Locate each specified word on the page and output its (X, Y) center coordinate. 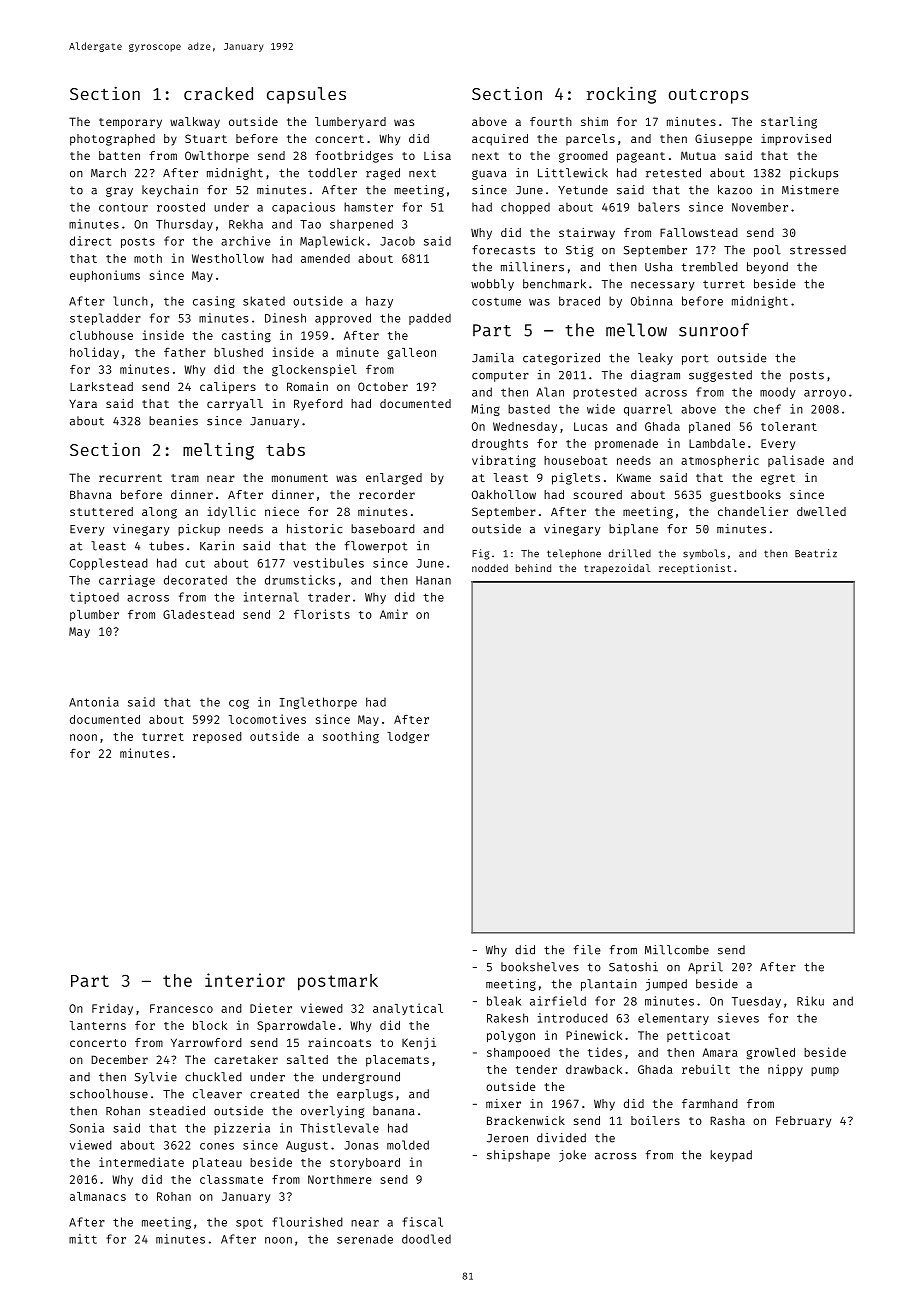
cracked (218, 93)
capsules (306, 95)
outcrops (709, 96)
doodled (426, 1239)
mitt (83, 1239)
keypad (731, 1156)
